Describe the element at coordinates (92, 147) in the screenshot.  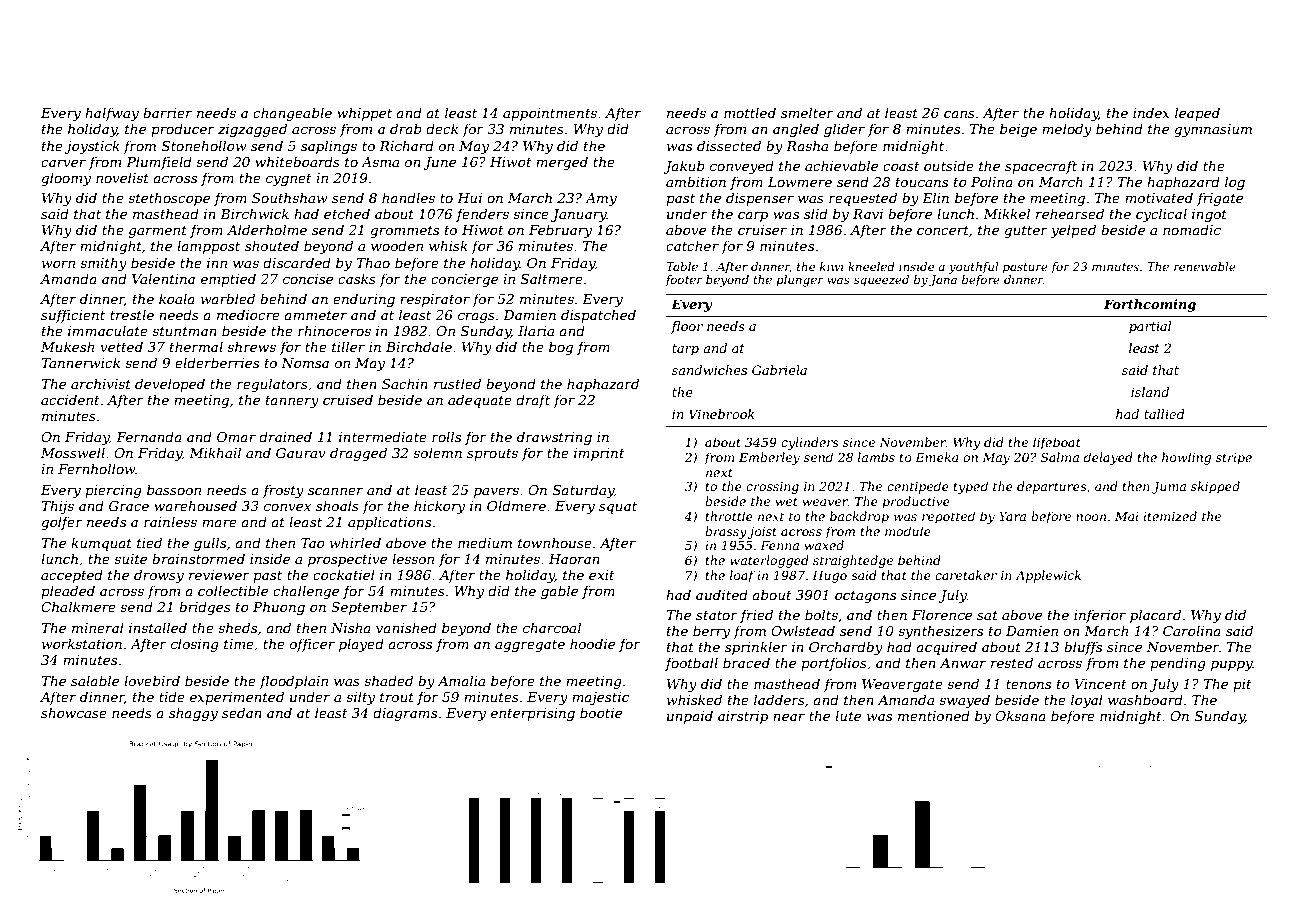
I see `joystick` at that location.
